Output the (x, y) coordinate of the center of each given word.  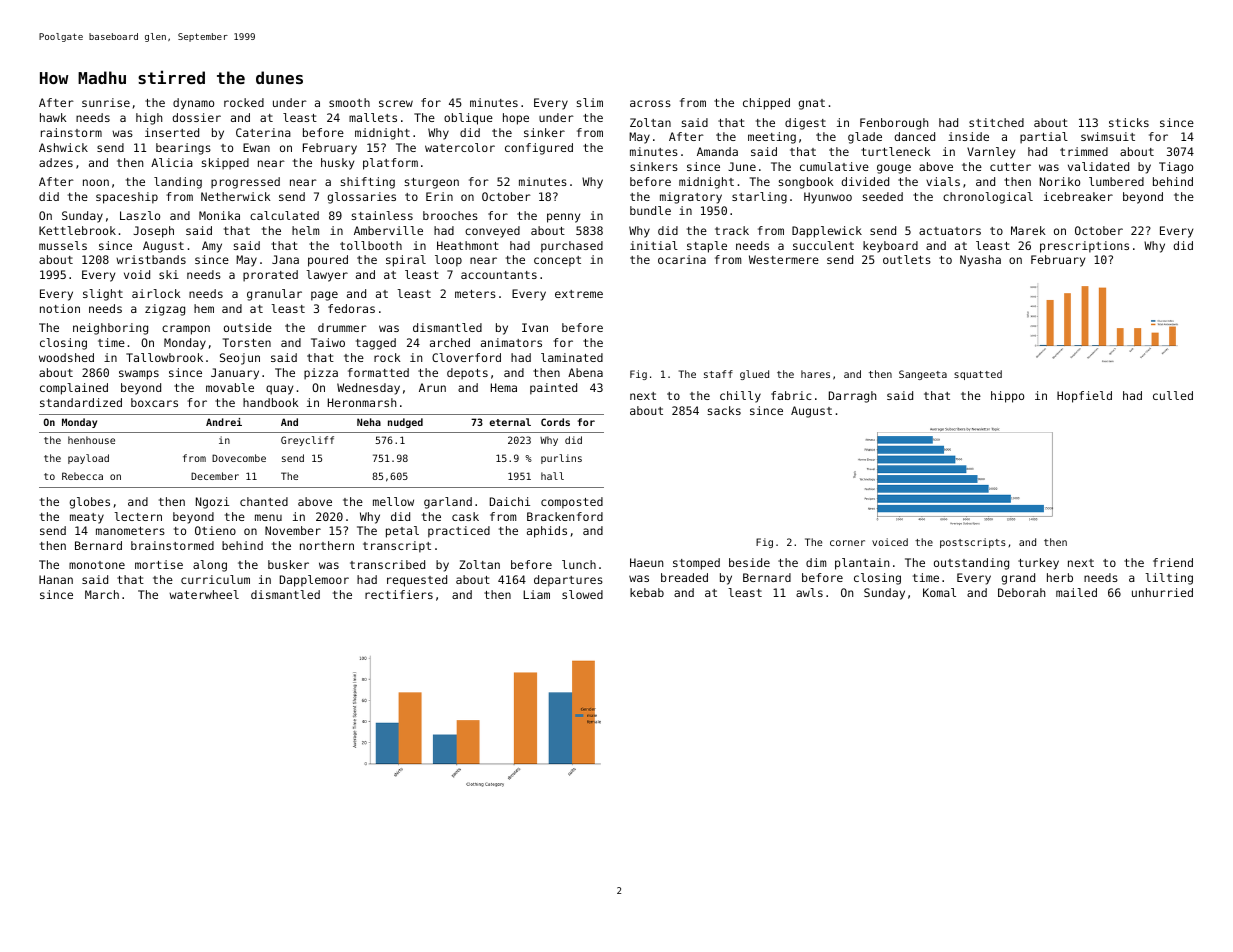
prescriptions (1084, 247)
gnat (811, 104)
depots (467, 374)
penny (563, 218)
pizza (321, 374)
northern (327, 545)
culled (1173, 395)
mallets (373, 117)
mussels (63, 245)
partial (1044, 138)
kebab (647, 592)
